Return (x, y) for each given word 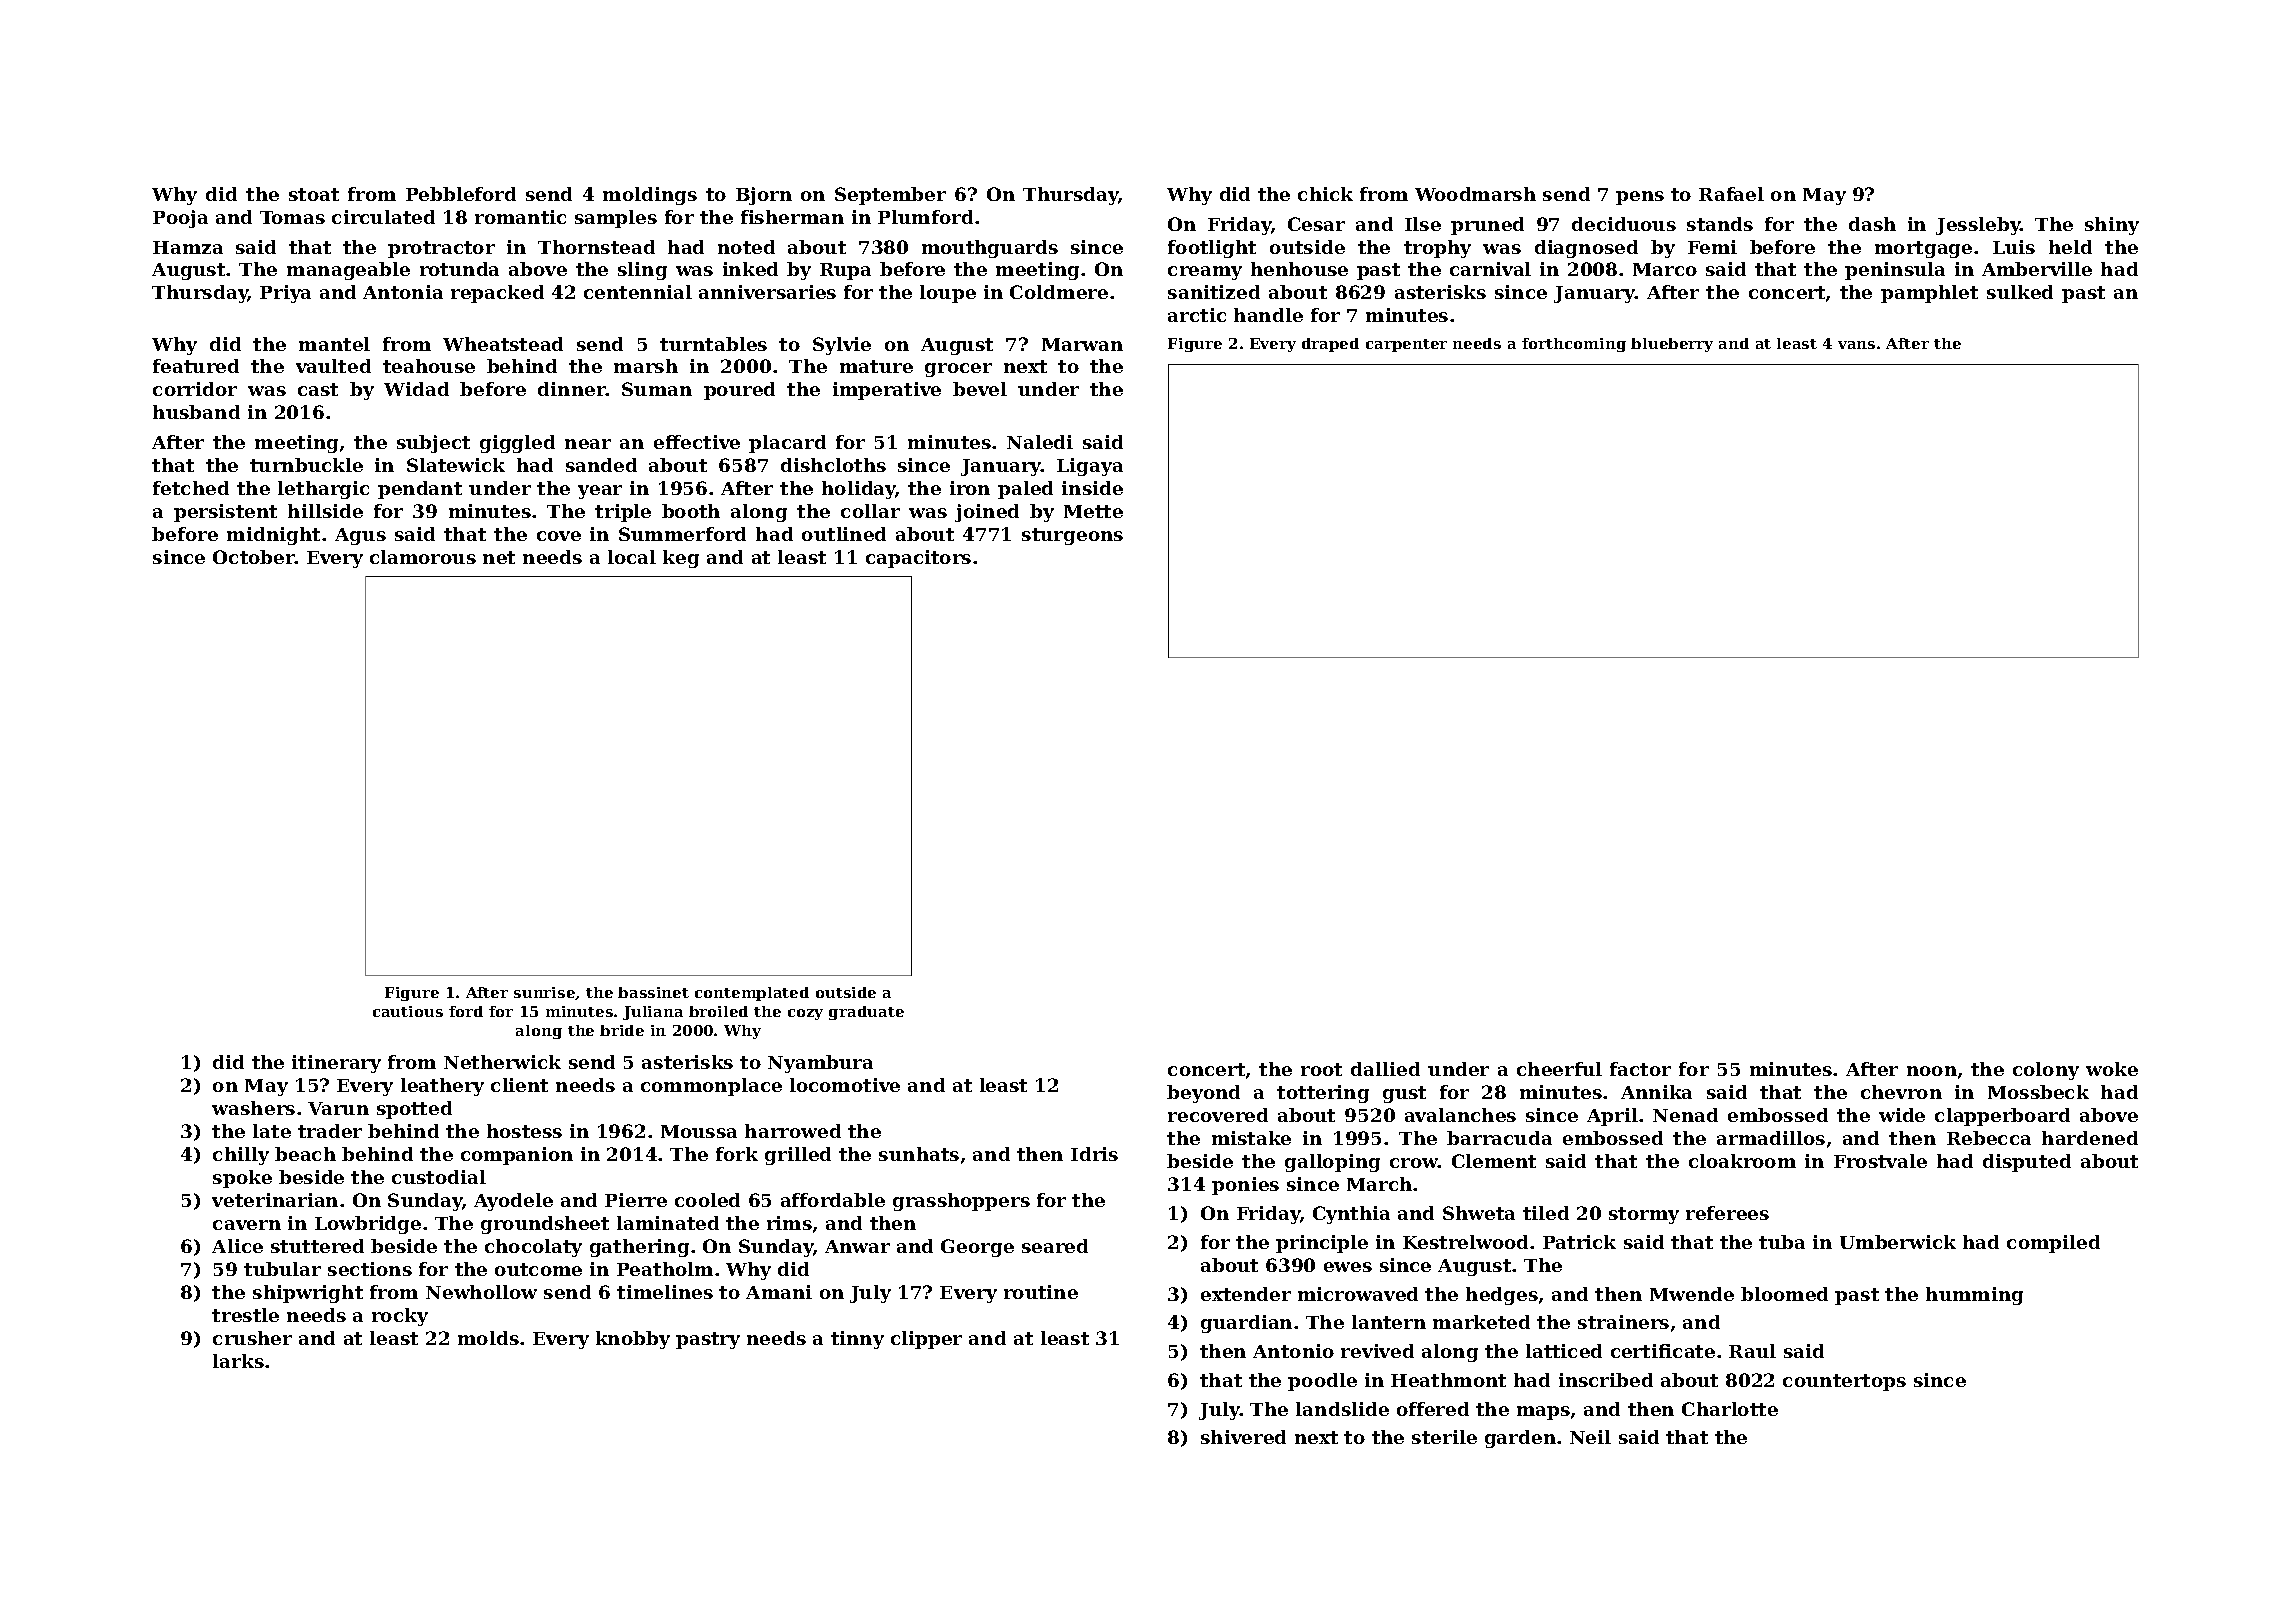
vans (1856, 345)
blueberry (1672, 345)
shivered (1243, 1437)
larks (238, 1361)
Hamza (188, 247)
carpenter (1406, 345)
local (632, 557)
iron (970, 488)
